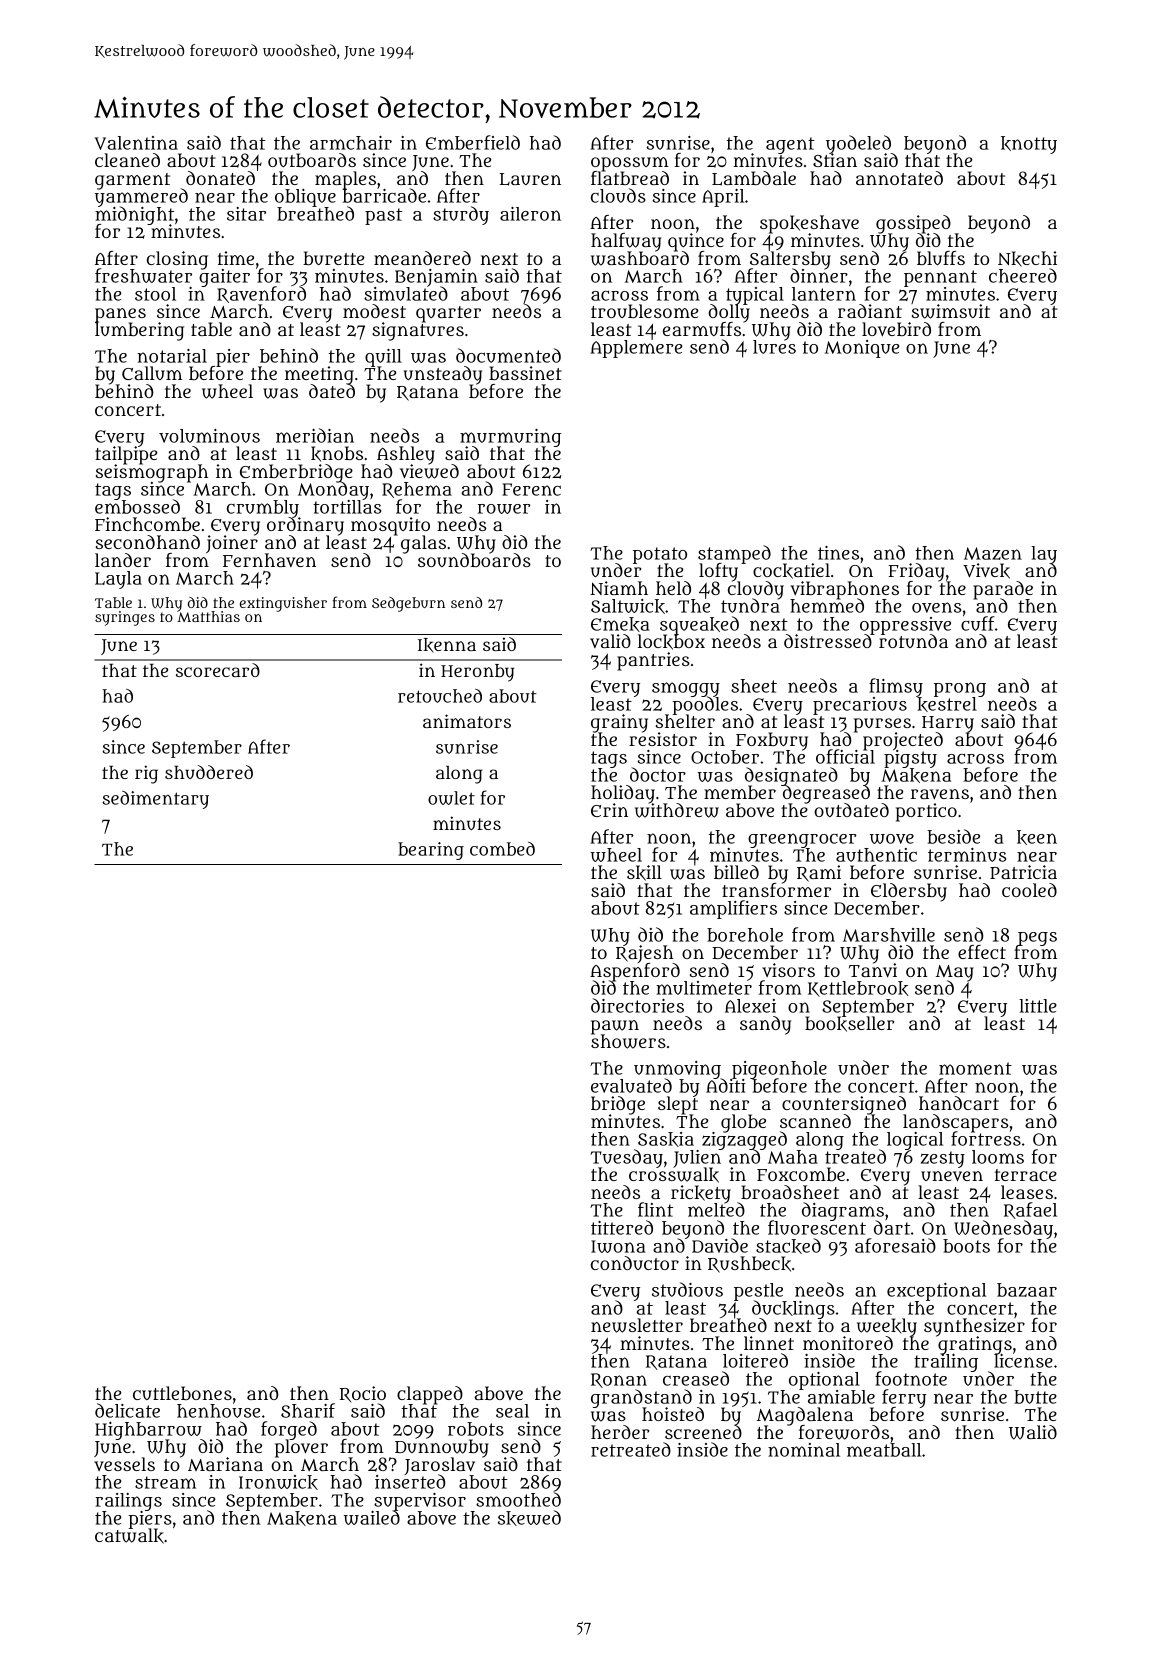 The width and height of the image is (1152, 1669). I want to click on cuttlebones, so click(182, 1393).
